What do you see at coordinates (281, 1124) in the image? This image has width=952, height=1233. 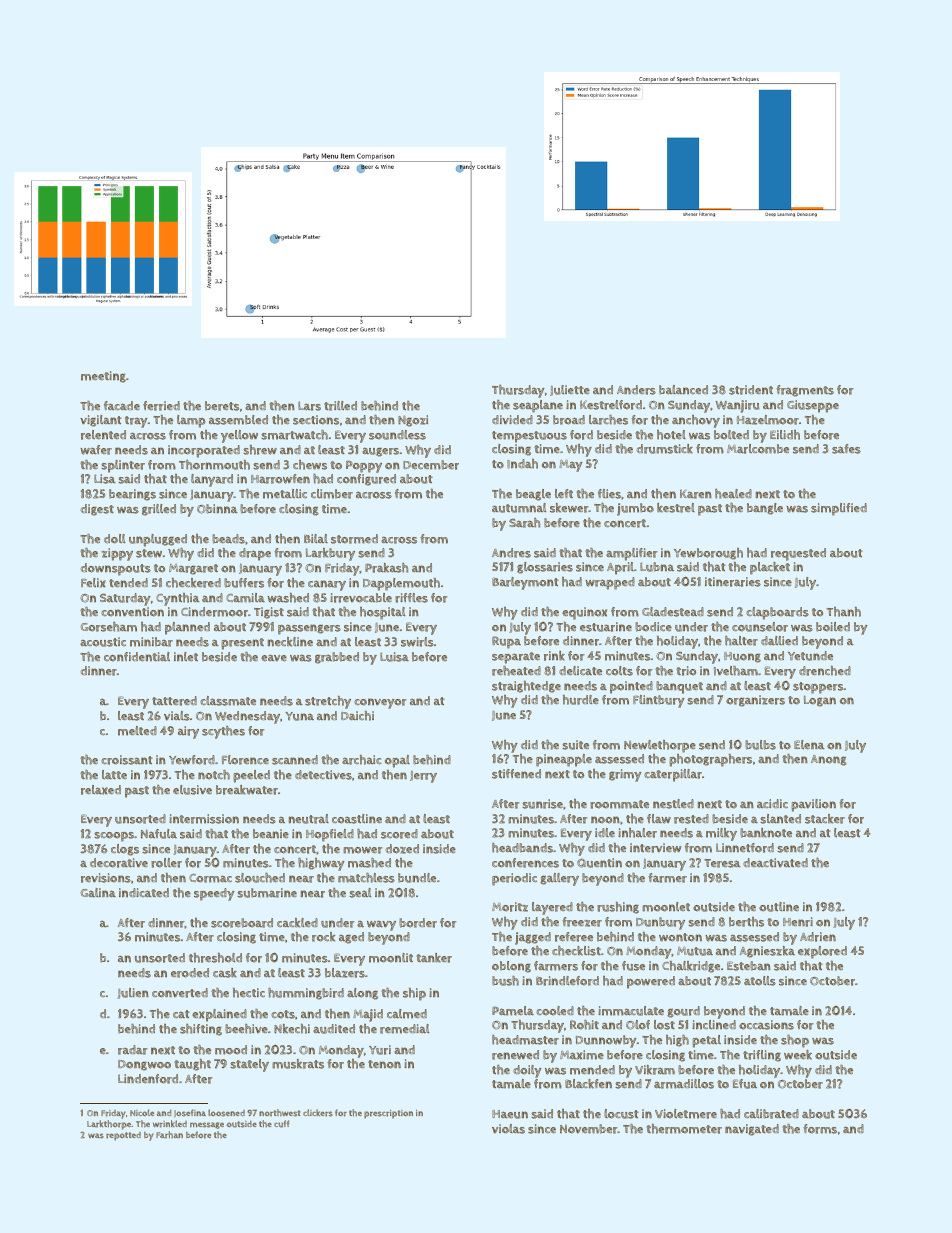 I see `cuff` at bounding box center [281, 1124].
